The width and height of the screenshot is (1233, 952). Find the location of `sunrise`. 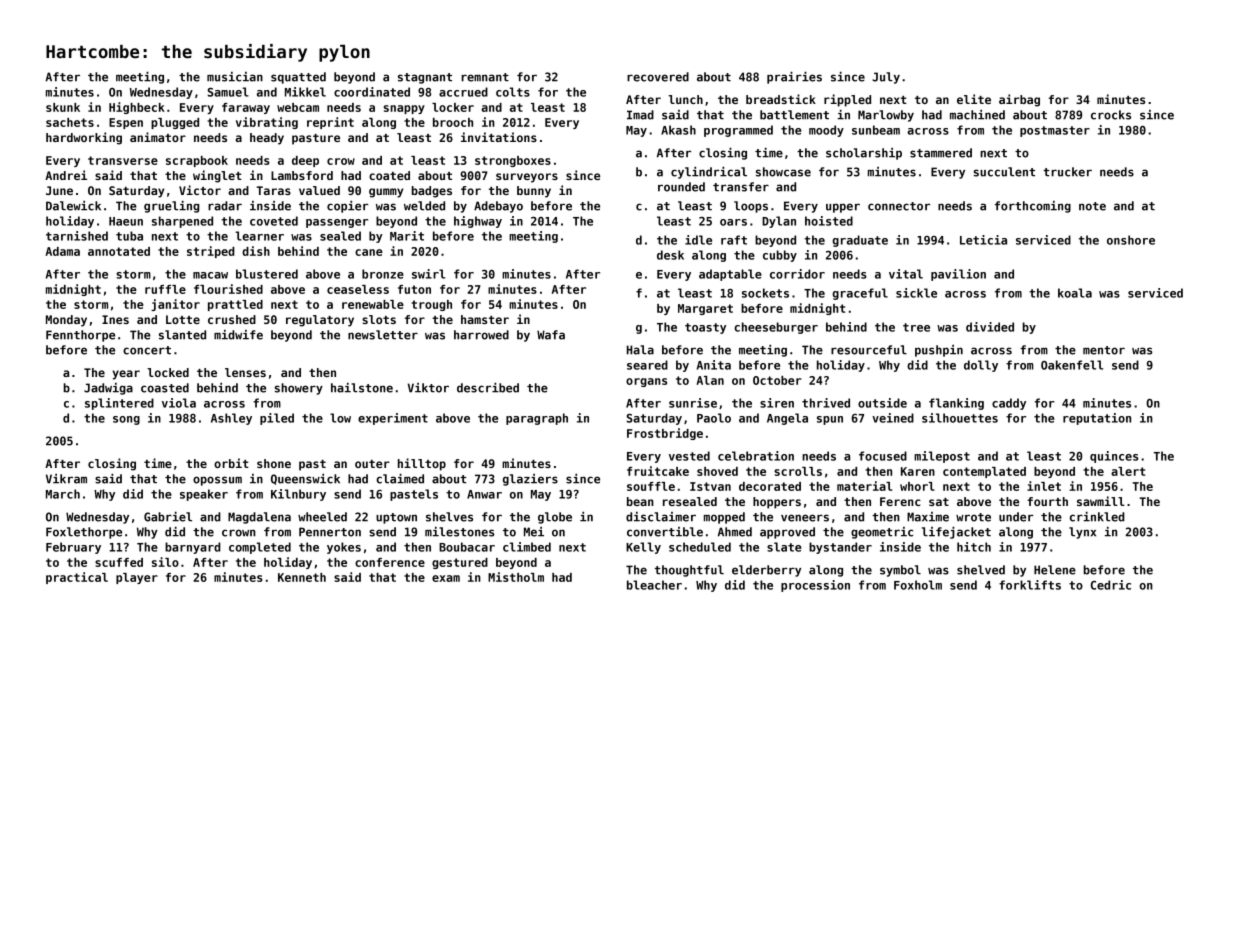

sunrise is located at coordinates (693, 403).
